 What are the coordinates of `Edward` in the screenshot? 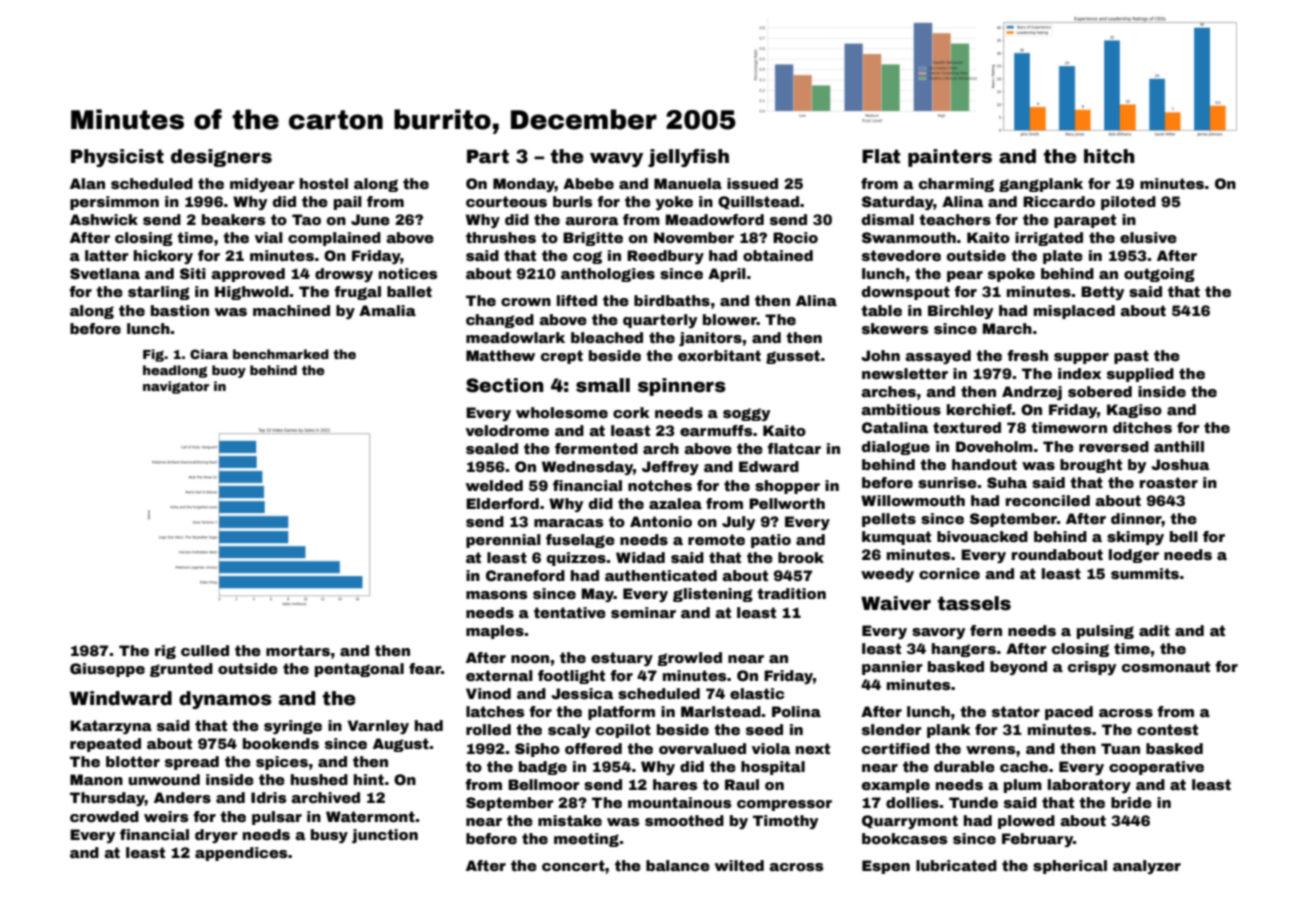 It's located at (769, 466).
